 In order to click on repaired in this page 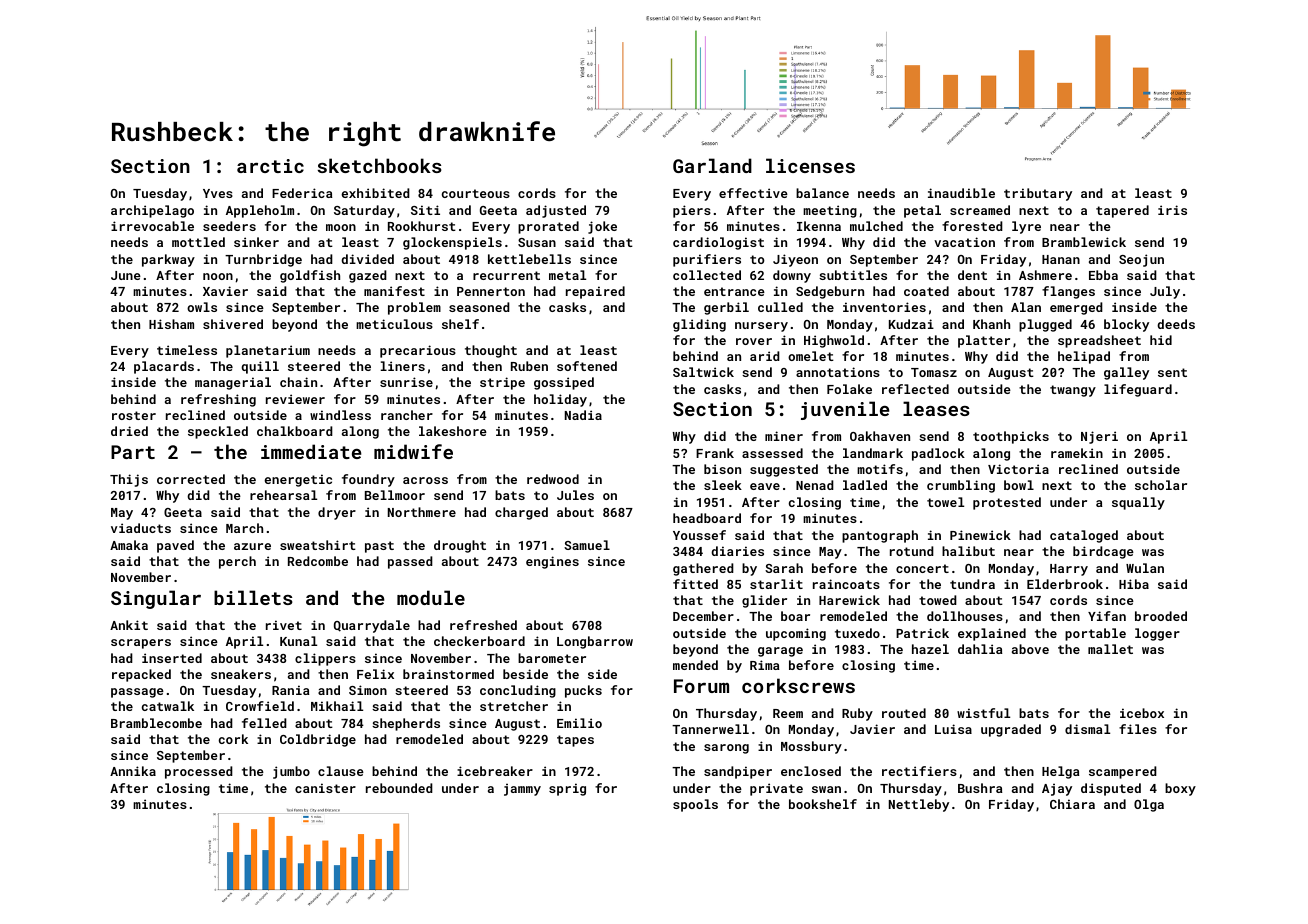, I will do `click(595, 292)`.
